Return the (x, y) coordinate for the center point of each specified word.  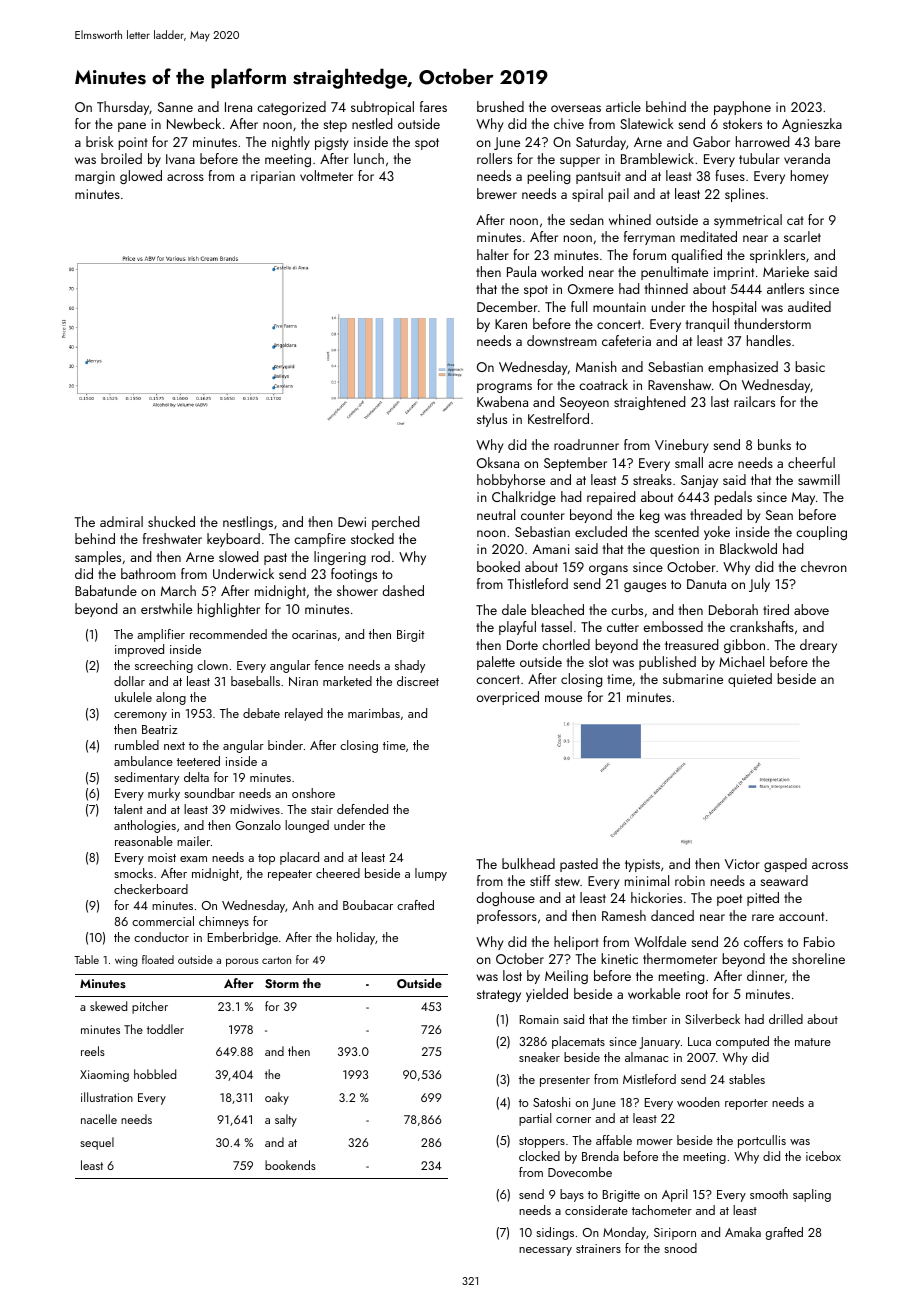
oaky (277, 1098)
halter (493, 254)
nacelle (99, 1119)
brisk (100, 141)
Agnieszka (812, 125)
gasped (785, 865)
